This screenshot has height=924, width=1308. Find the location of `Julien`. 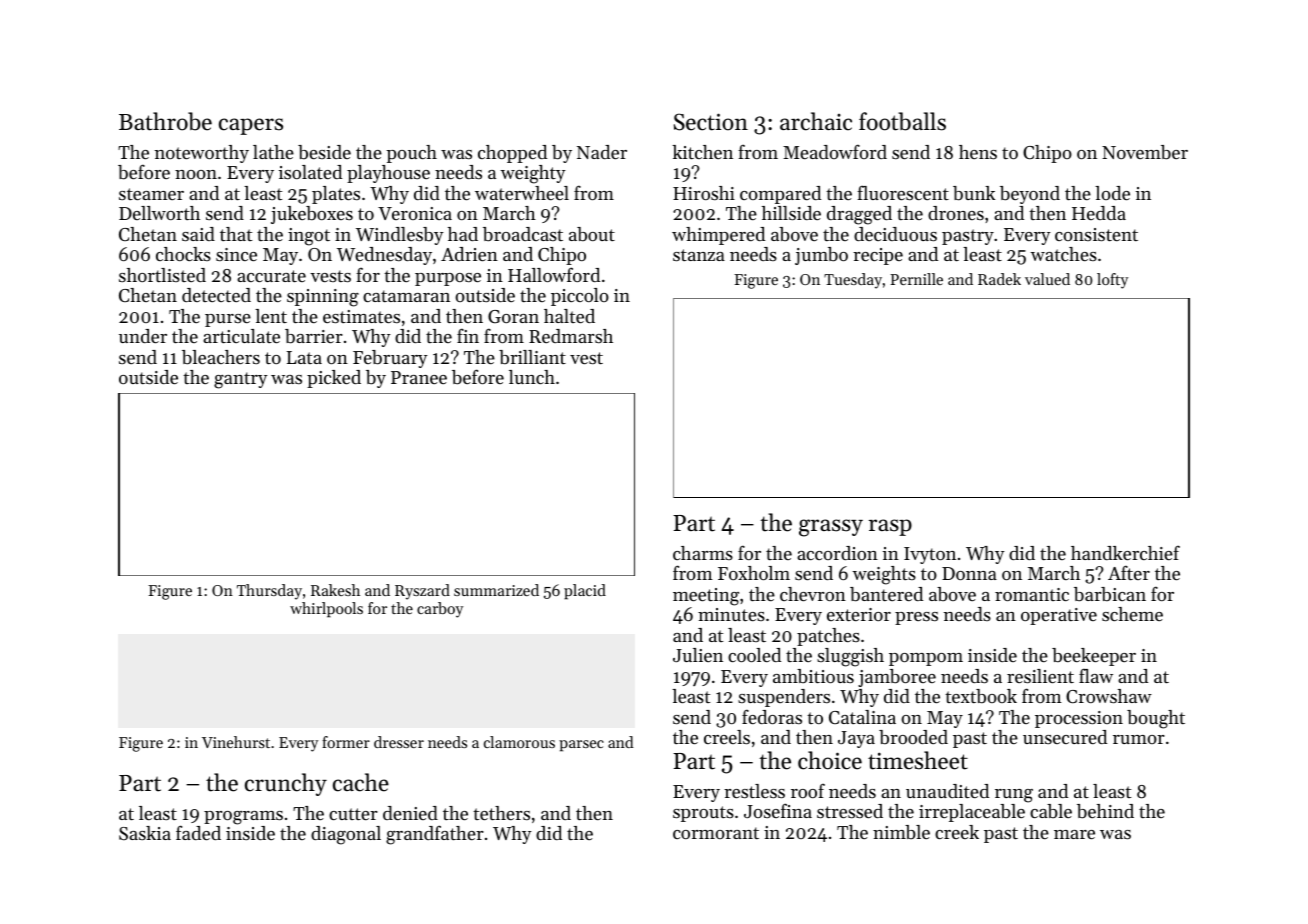

Julien is located at coordinates (698, 655).
